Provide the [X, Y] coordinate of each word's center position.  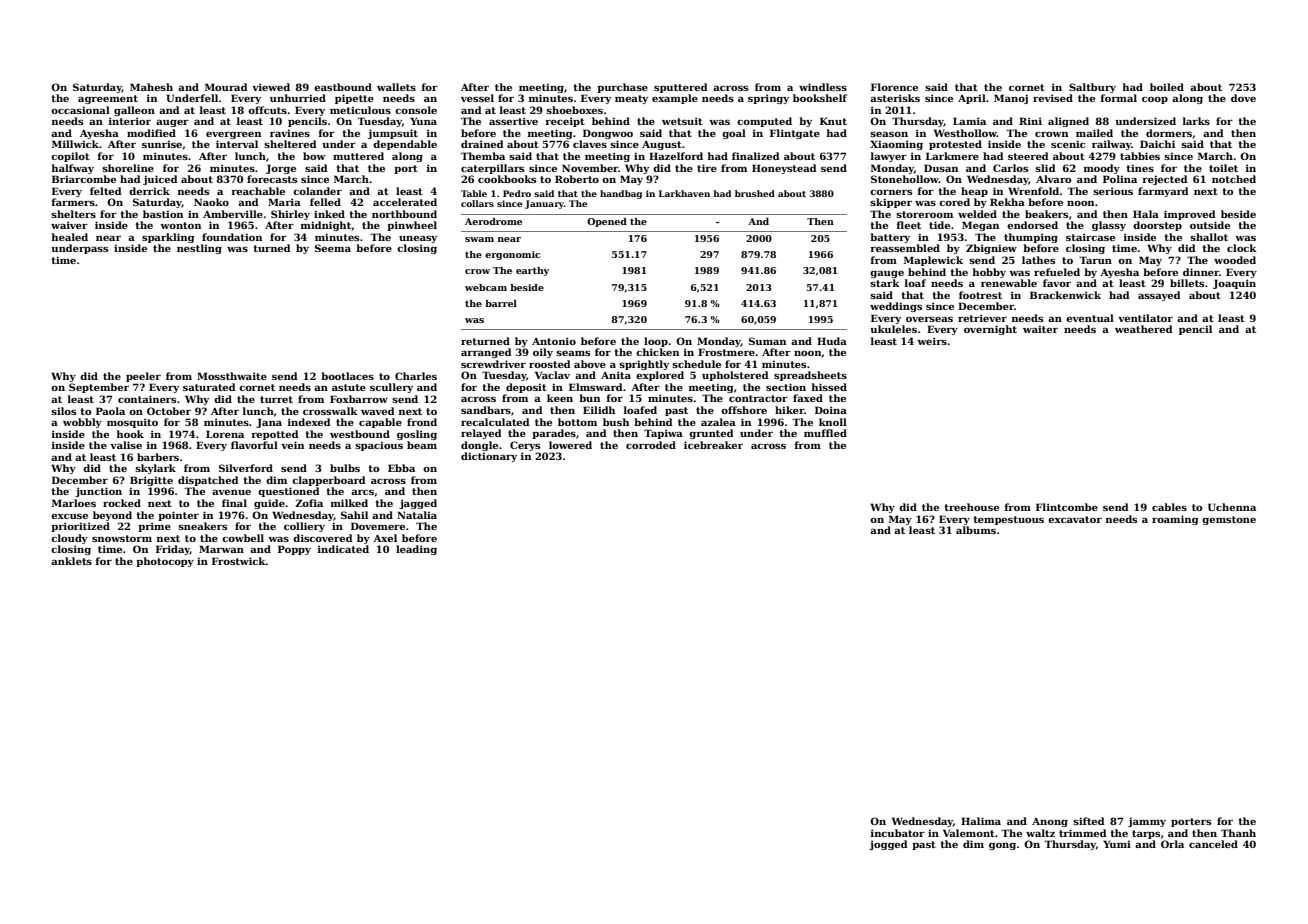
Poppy [294, 550]
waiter [1040, 329]
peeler [143, 377]
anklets [71, 561]
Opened [607, 222]
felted [106, 191]
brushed [755, 193]
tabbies [1140, 156]
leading [416, 550]
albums [976, 530]
